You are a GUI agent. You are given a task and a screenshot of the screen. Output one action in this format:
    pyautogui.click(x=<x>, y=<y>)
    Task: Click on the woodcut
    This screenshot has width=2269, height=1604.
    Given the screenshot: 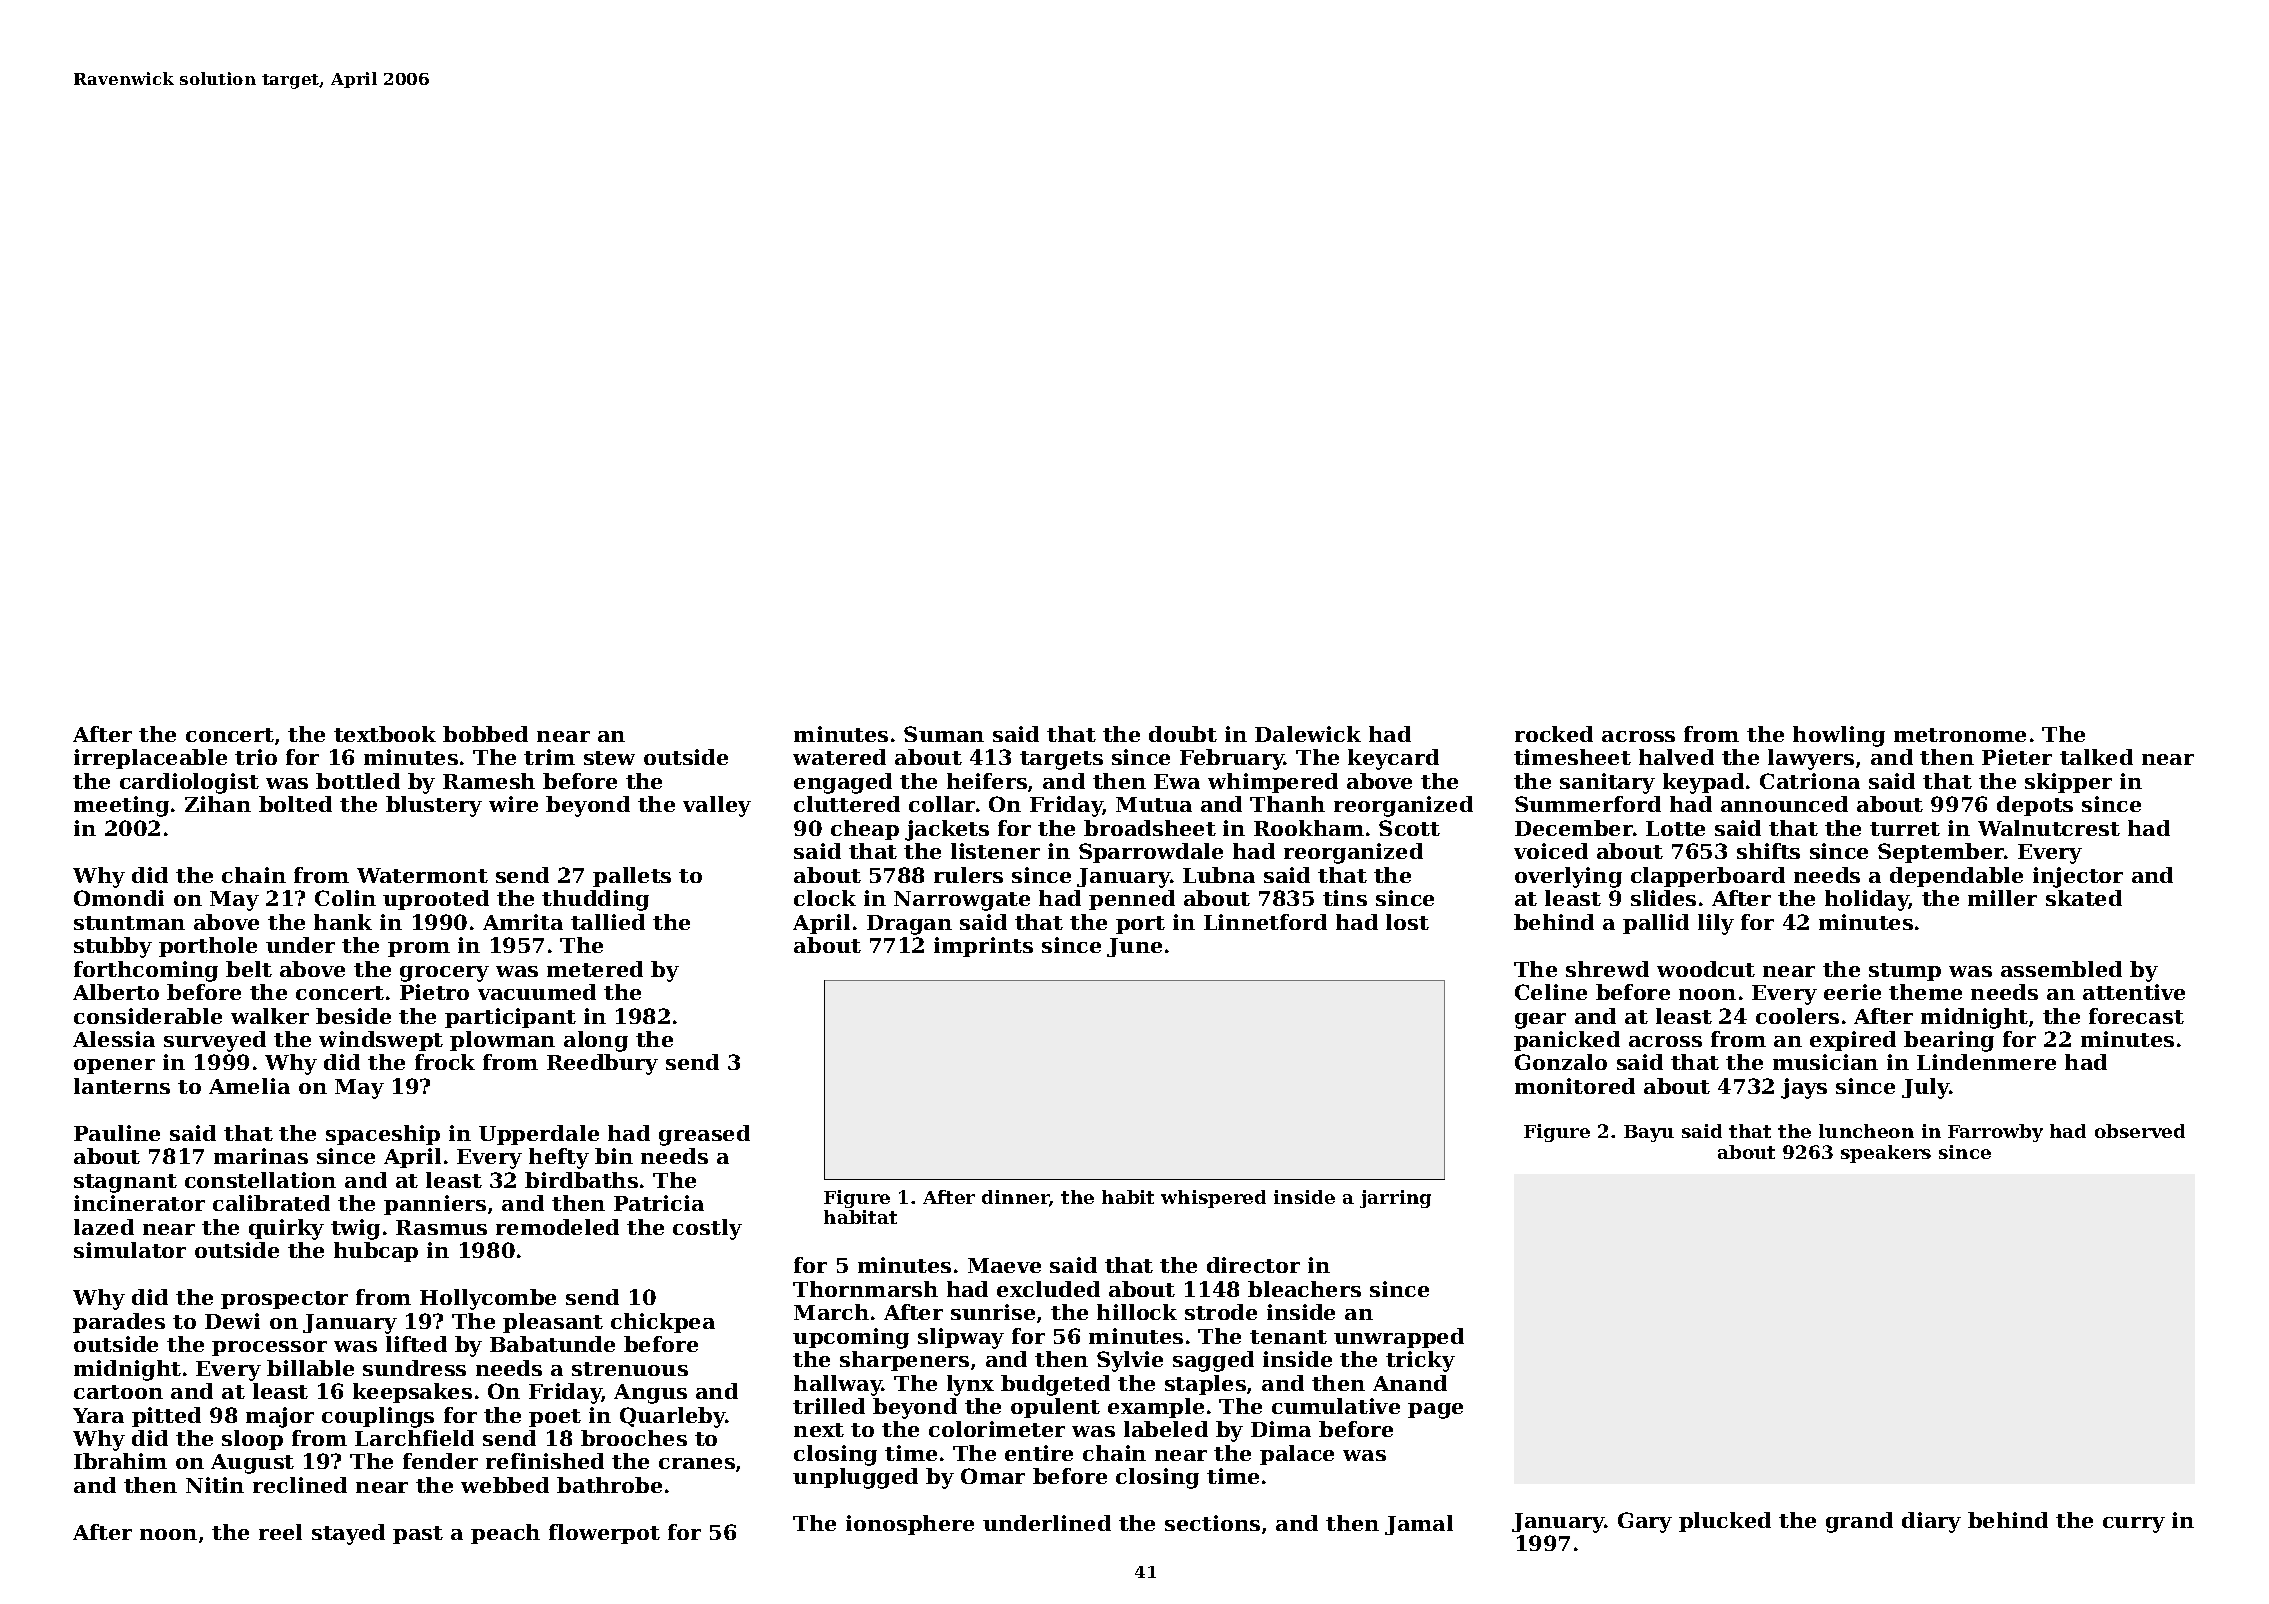 What is the action you would take?
    pyautogui.click(x=1706, y=969)
